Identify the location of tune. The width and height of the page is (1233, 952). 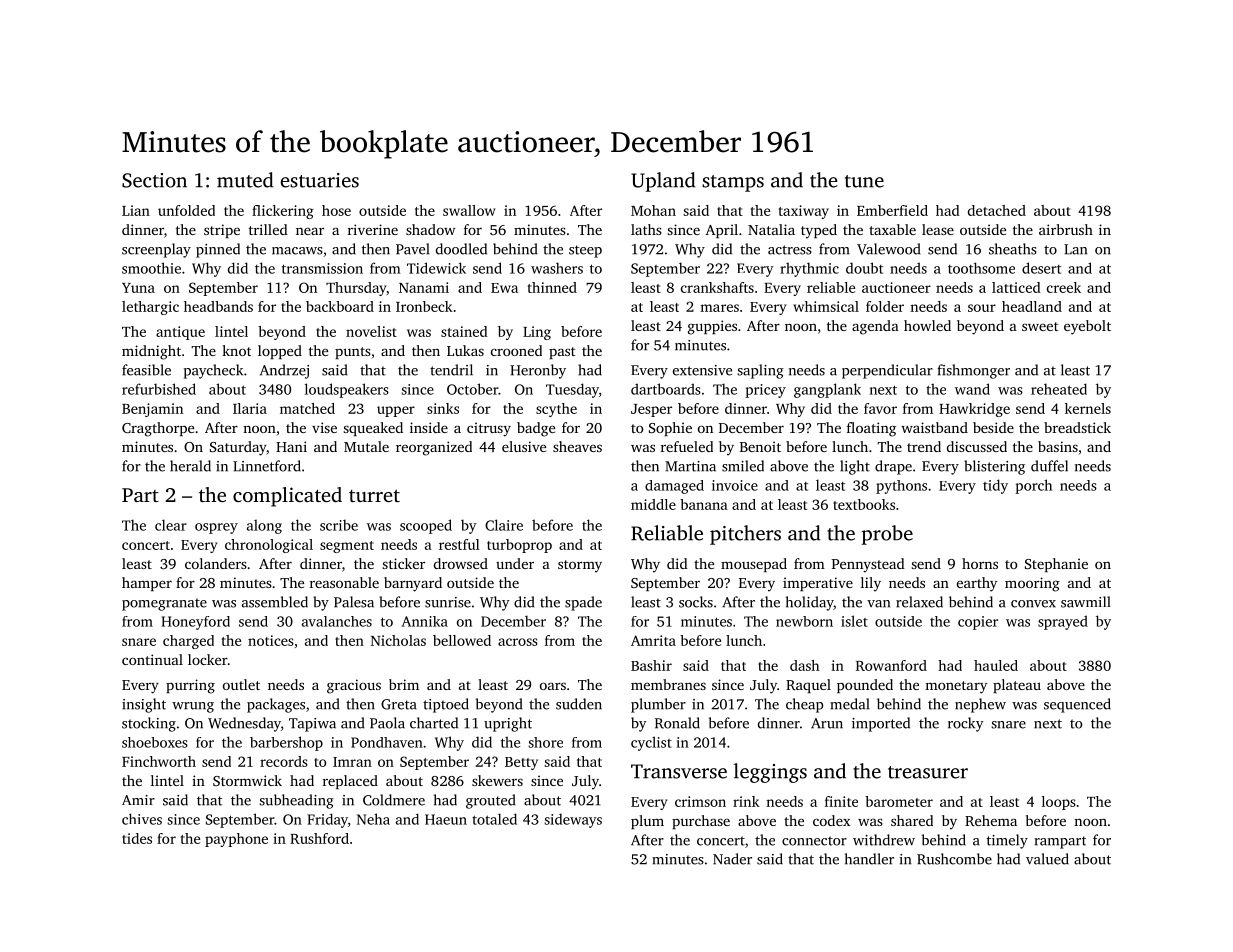
(864, 181).
